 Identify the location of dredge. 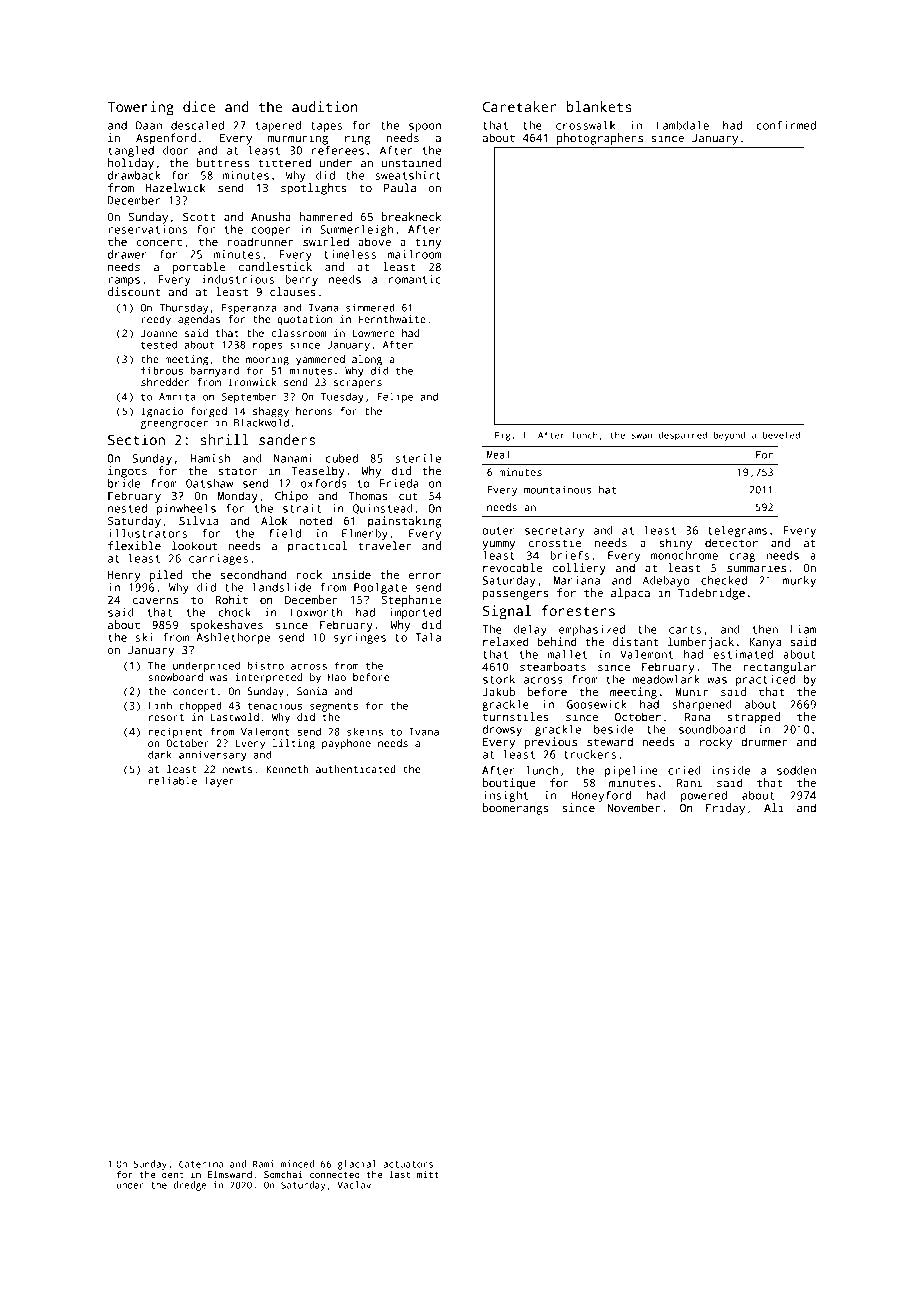
(190, 1186).
